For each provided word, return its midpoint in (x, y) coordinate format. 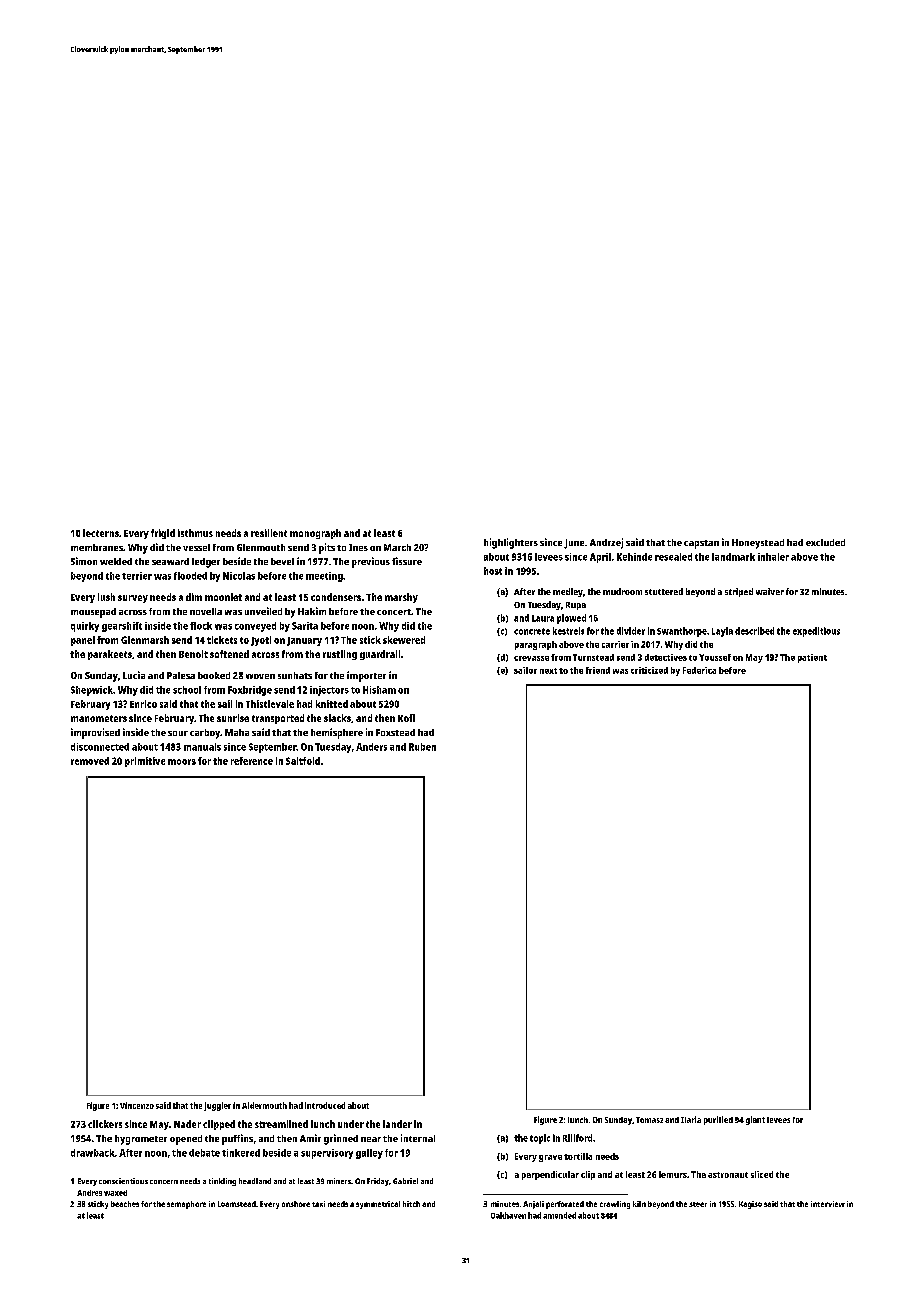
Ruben (422, 747)
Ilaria (691, 1119)
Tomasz (649, 1120)
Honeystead (758, 544)
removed (90, 761)
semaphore (186, 1205)
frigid (163, 534)
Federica (699, 670)
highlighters (511, 543)
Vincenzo (137, 1105)
